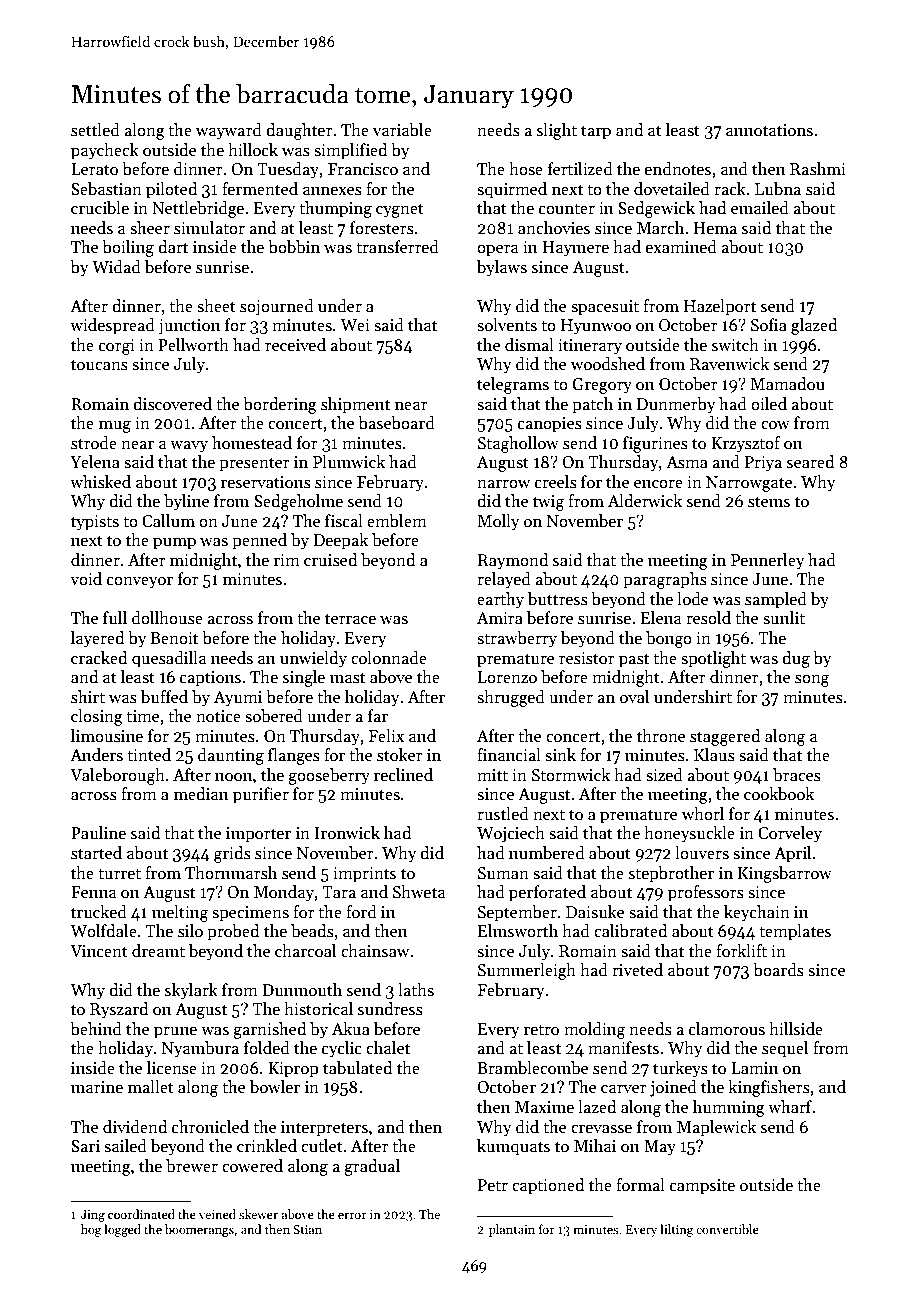 This page has width=924, height=1308. What do you see at coordinates (357, 1068) in the page?
I see `tabulated` at bounding box center [357, 1068].
